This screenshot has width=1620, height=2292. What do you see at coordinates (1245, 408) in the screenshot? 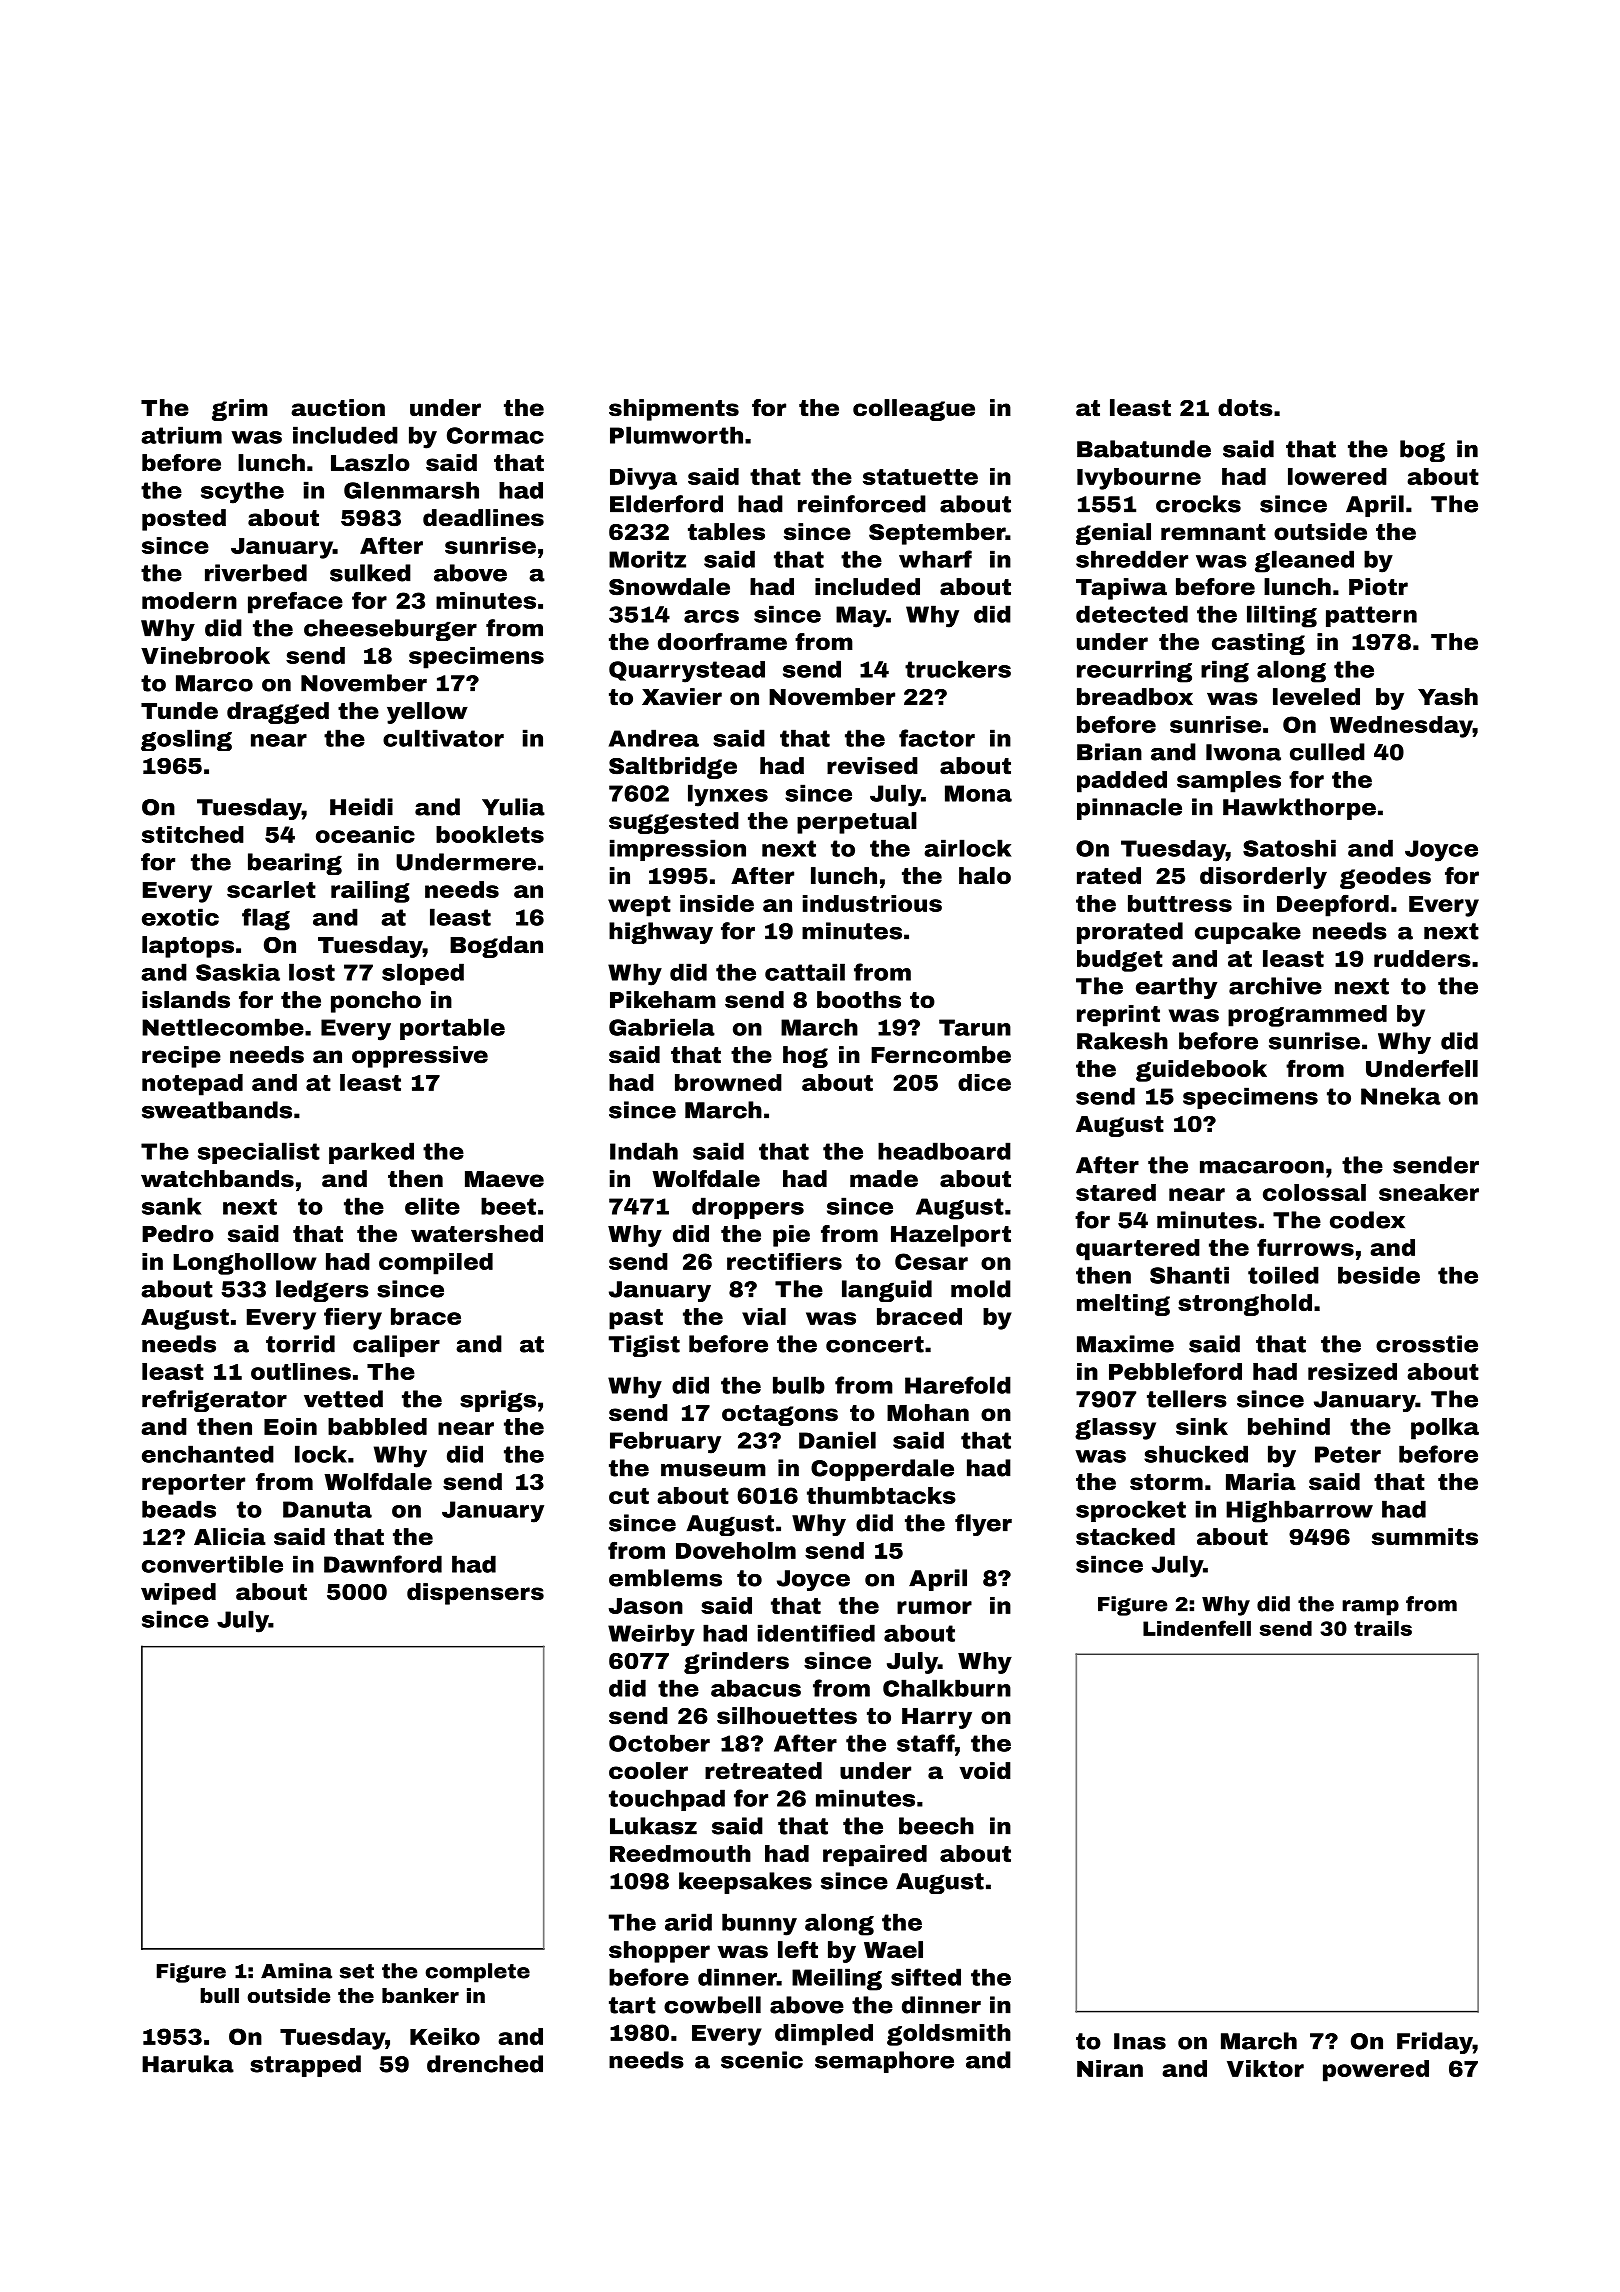
I see `dots` at bounding box center [1245, 408].
